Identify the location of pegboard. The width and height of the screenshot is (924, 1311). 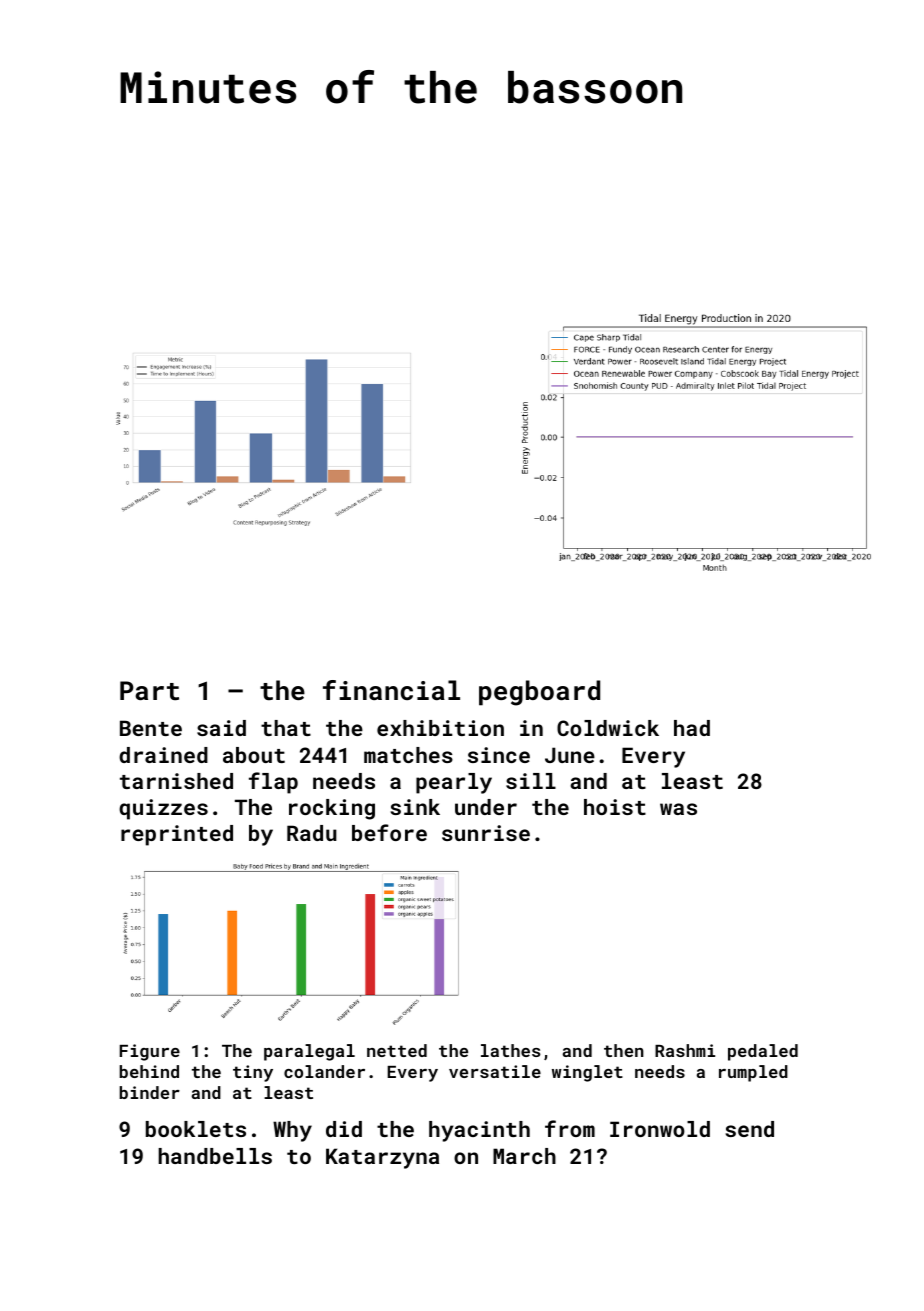
(539, 693).
